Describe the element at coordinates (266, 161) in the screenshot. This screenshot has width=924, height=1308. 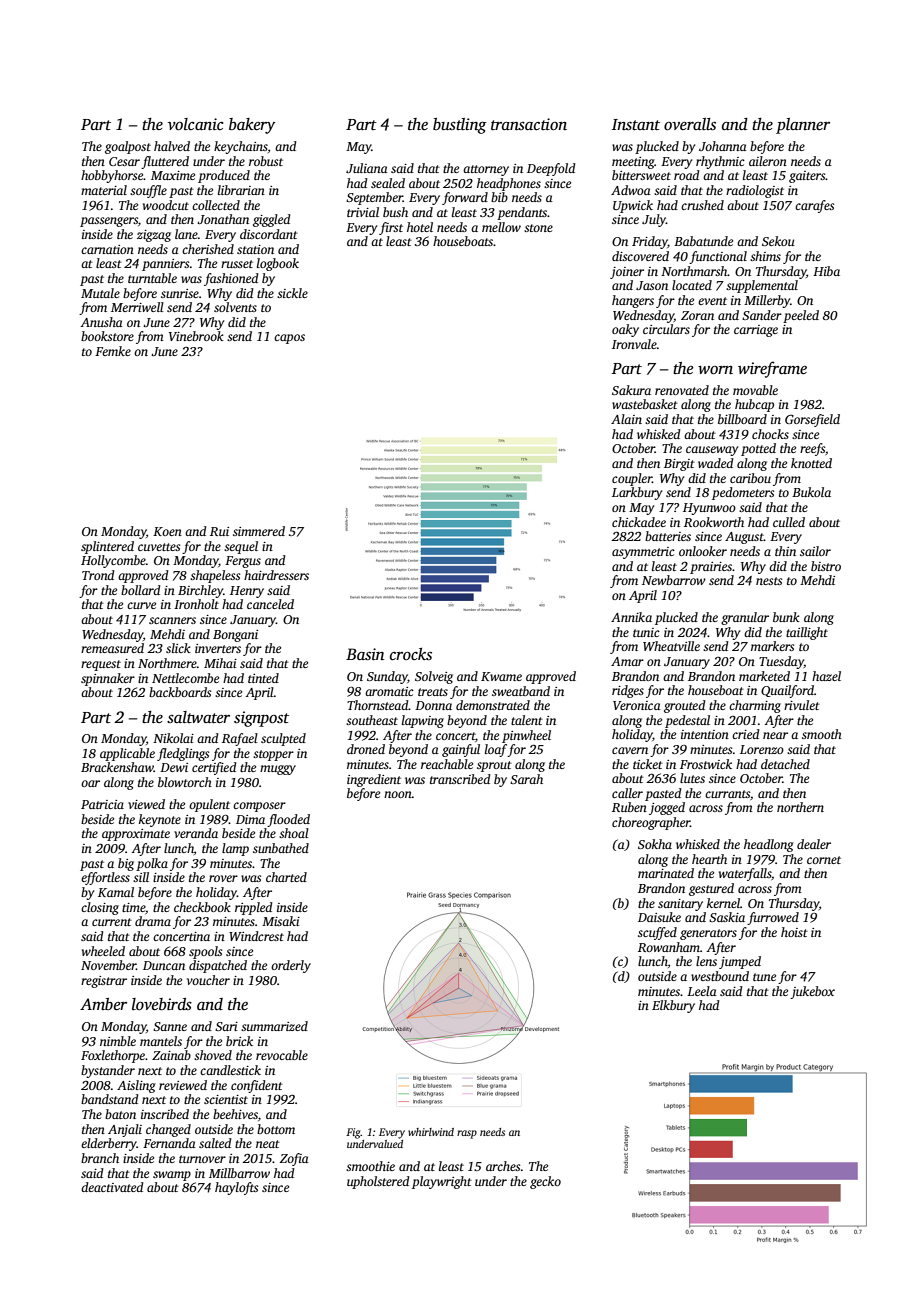
I see `robust` at that location.
